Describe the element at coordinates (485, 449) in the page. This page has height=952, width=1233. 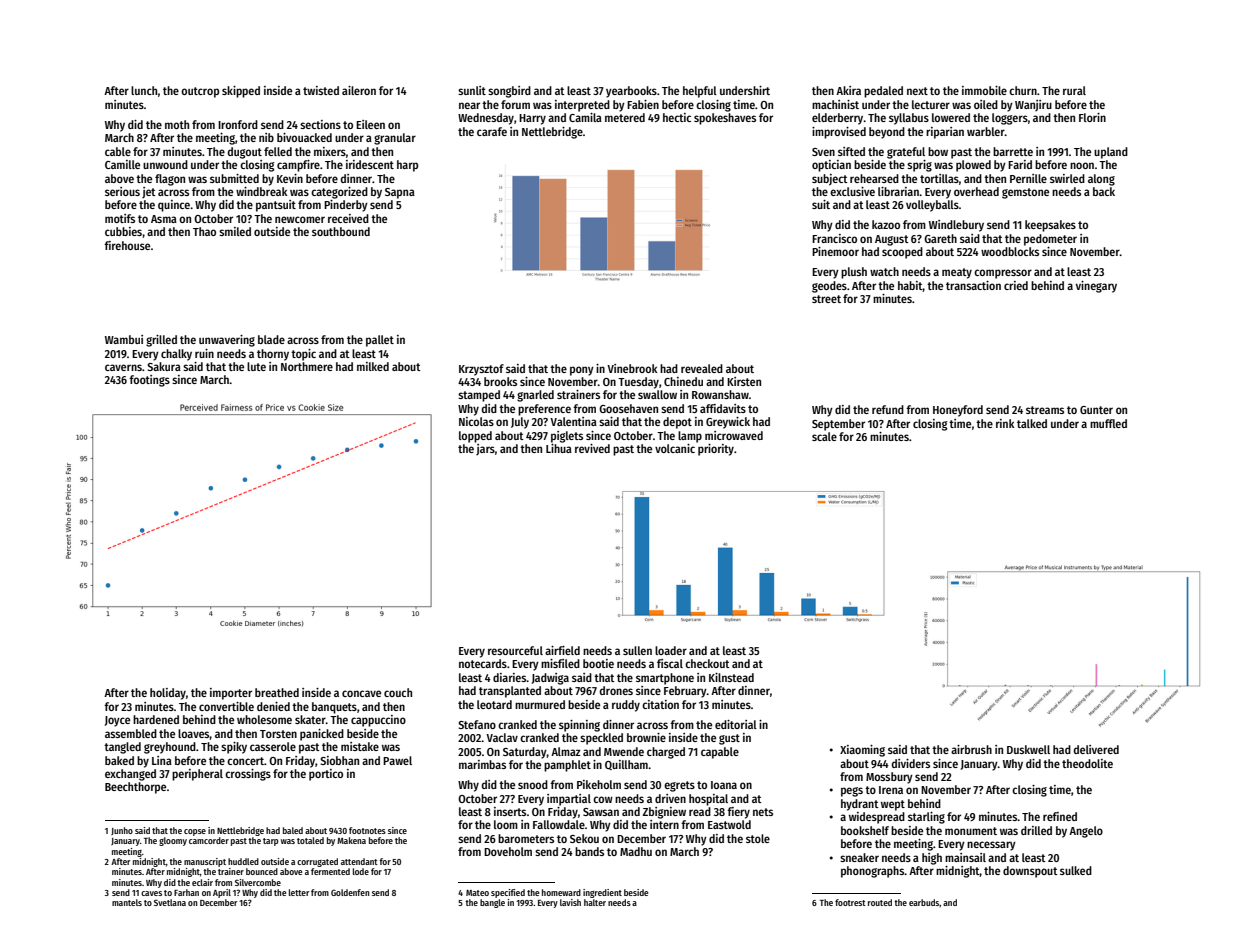
I see `jars` at that location.
